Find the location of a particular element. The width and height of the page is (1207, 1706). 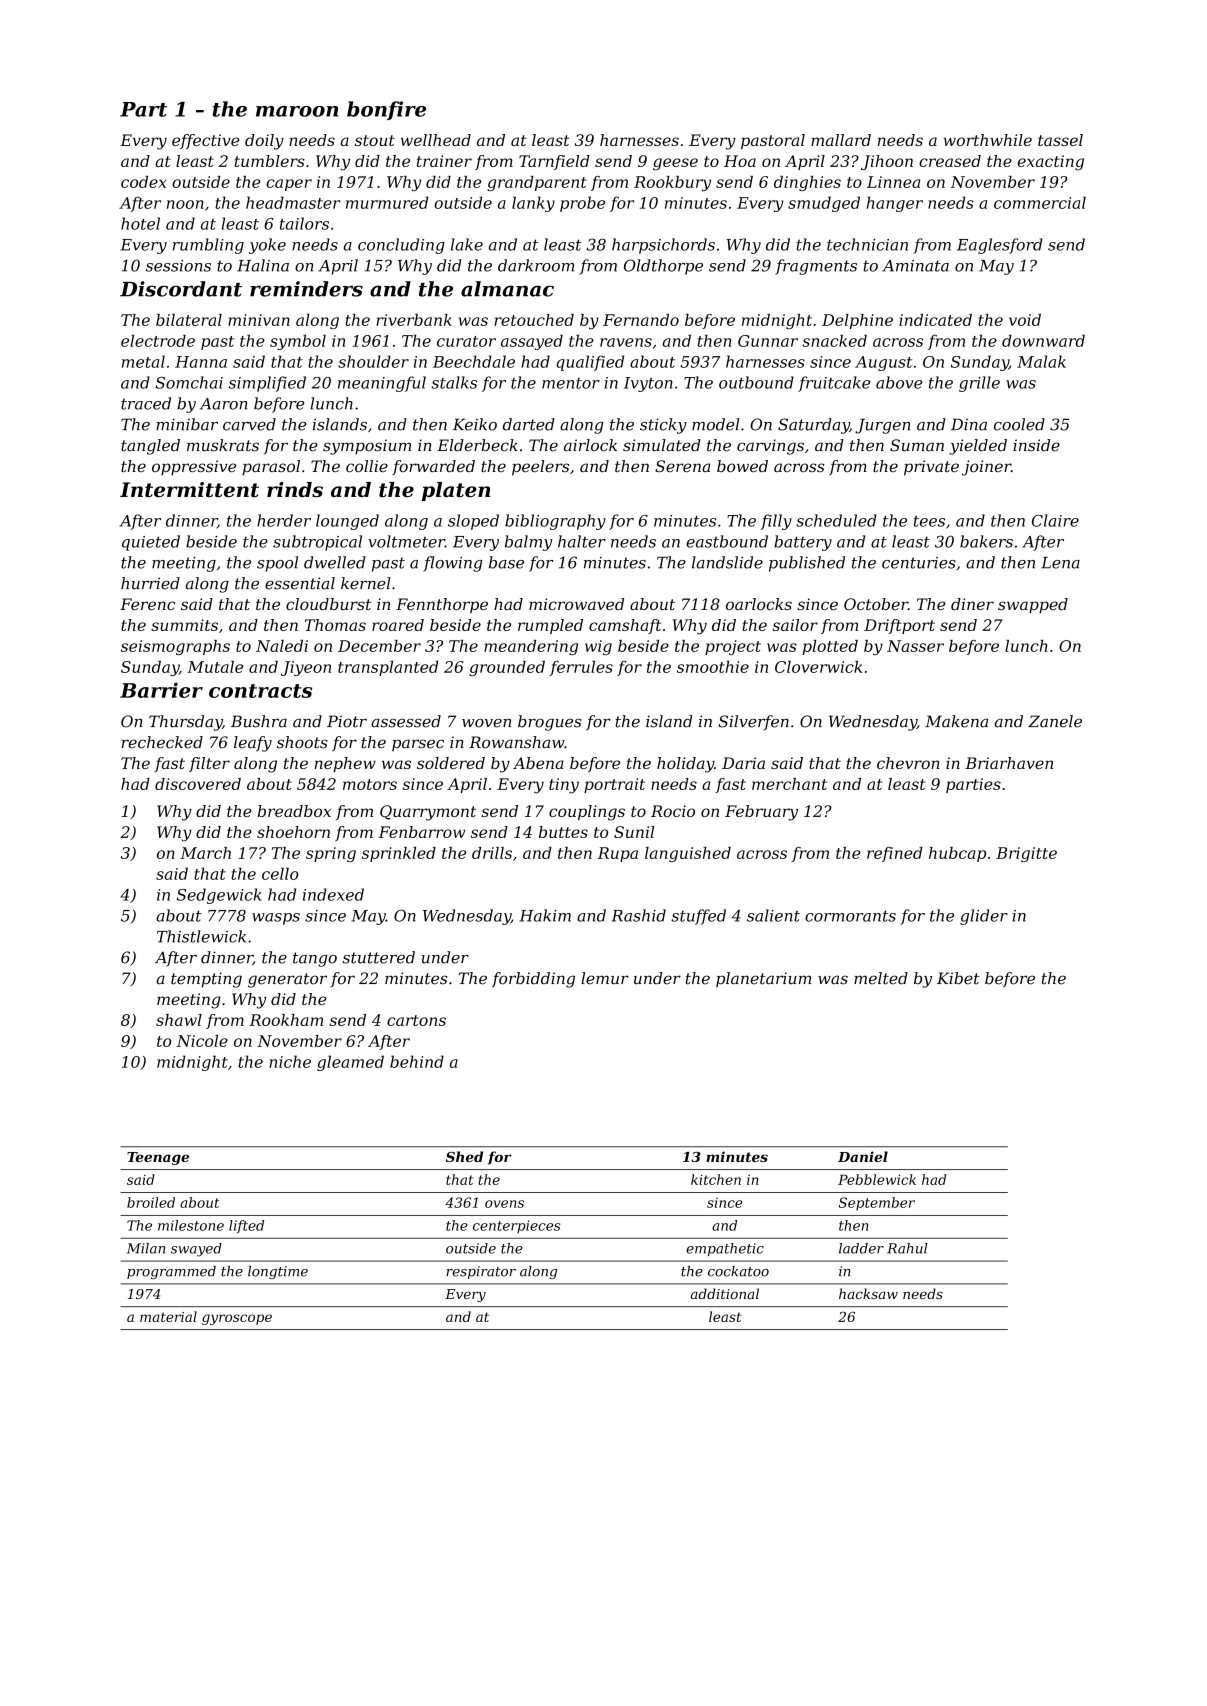

Sedgewick is located at coordinates (219, 896).
